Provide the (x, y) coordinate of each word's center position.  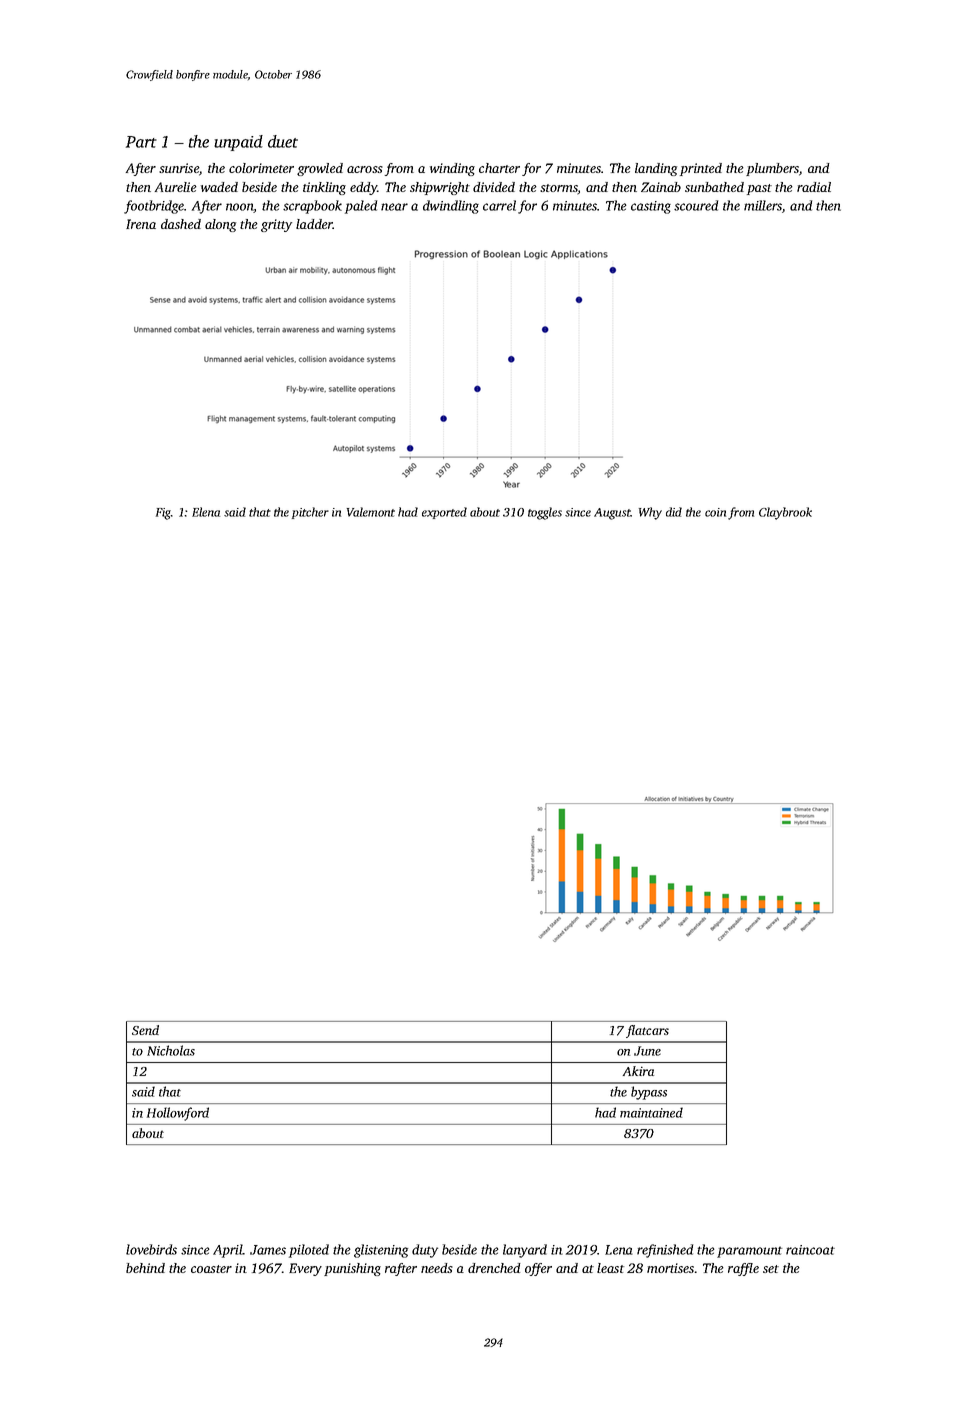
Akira (638, 1071)
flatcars (647, 1031)
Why (650, 513)
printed (701, 169)
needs (437, 1268)
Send (145, 1030)
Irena (141, 224)
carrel (499, 205)
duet (283, 141)
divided (494, 187)
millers (763, 205)
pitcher (310, 513)
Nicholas (171, 1050)
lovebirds (151, 1249)
